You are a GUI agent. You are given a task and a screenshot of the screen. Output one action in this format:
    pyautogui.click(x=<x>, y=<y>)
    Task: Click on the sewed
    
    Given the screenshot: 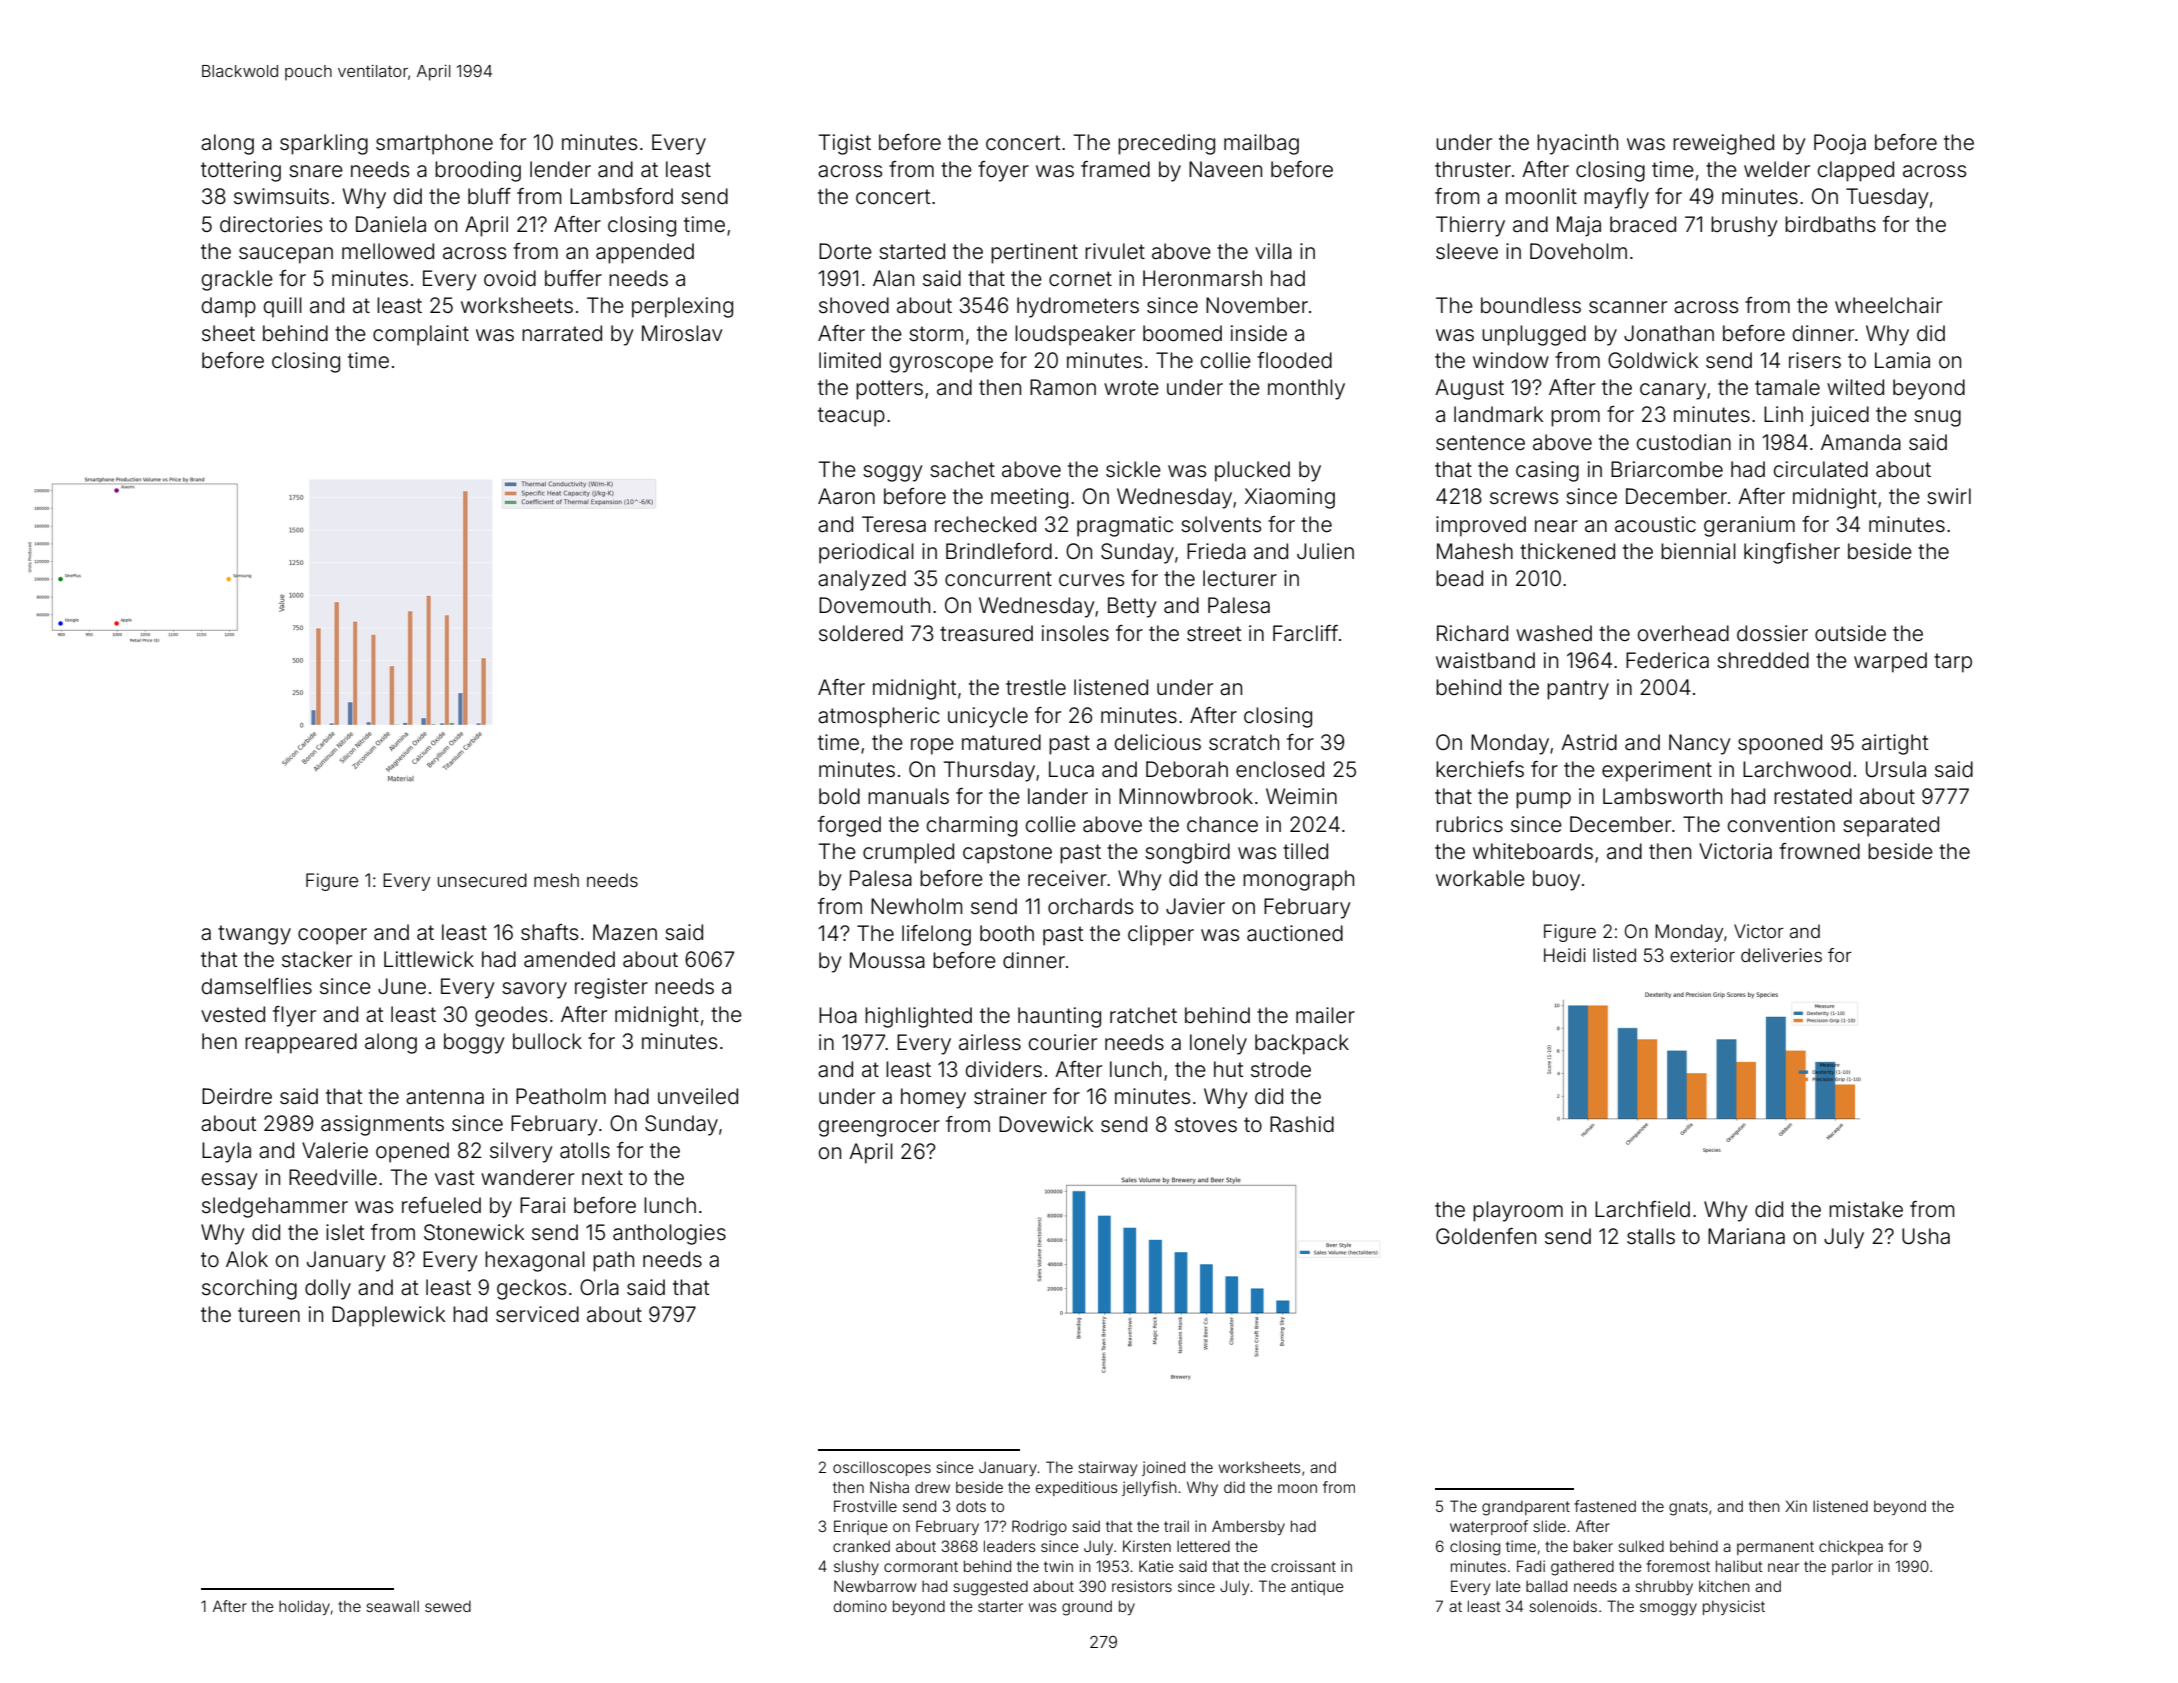 What is the action you would take?
    pyautogui.click(x=448, y=1606)
